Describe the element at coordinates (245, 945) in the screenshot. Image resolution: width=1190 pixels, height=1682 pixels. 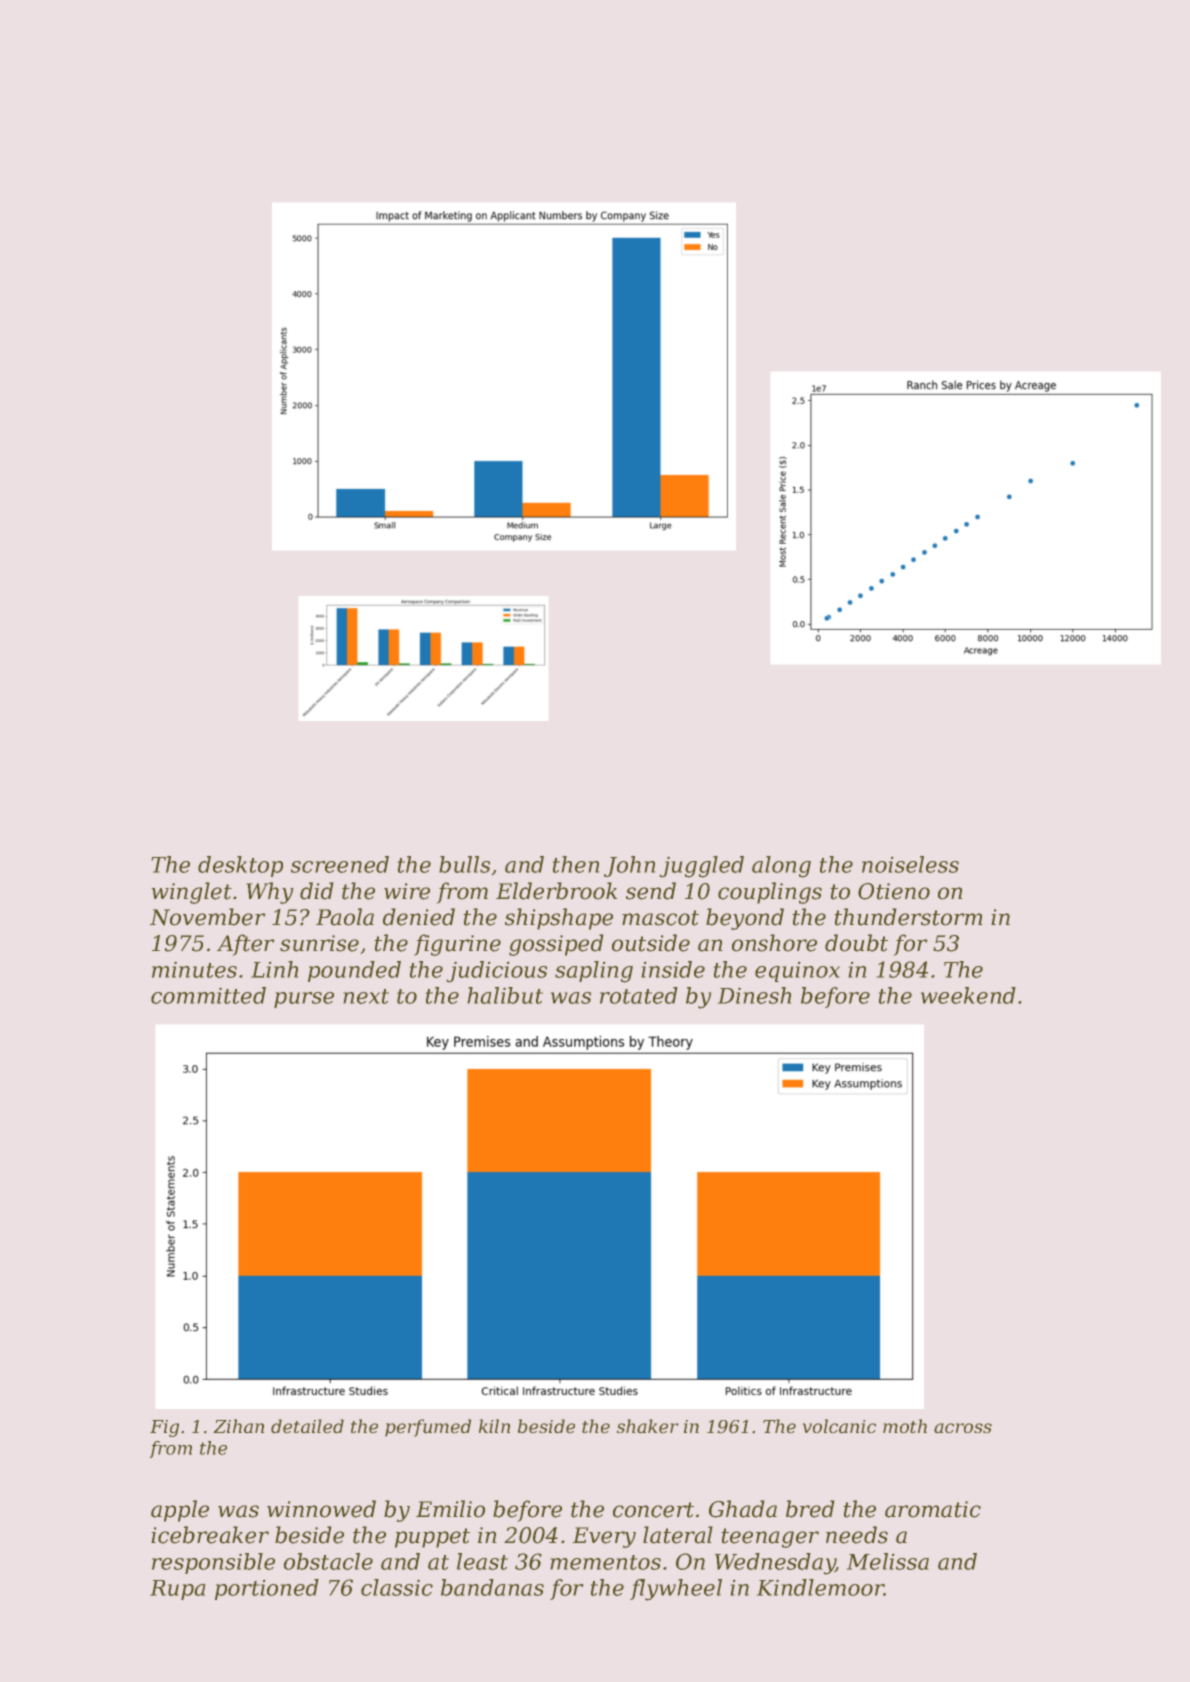
I see `After` at that location.
